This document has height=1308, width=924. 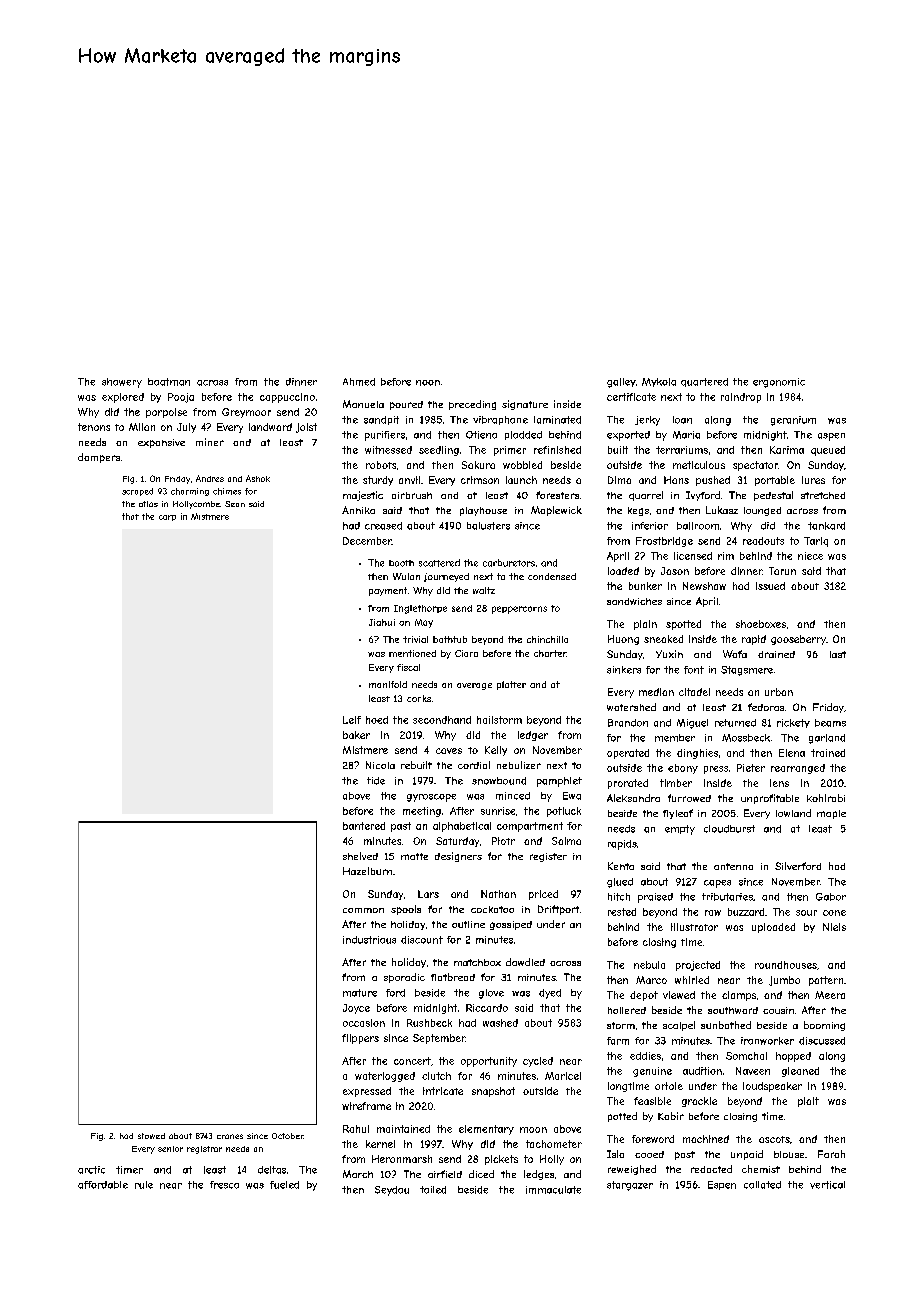 What do you see at coordinates (472, 405) in the document?
I see `preceding` at bounding box center [472, 405].
